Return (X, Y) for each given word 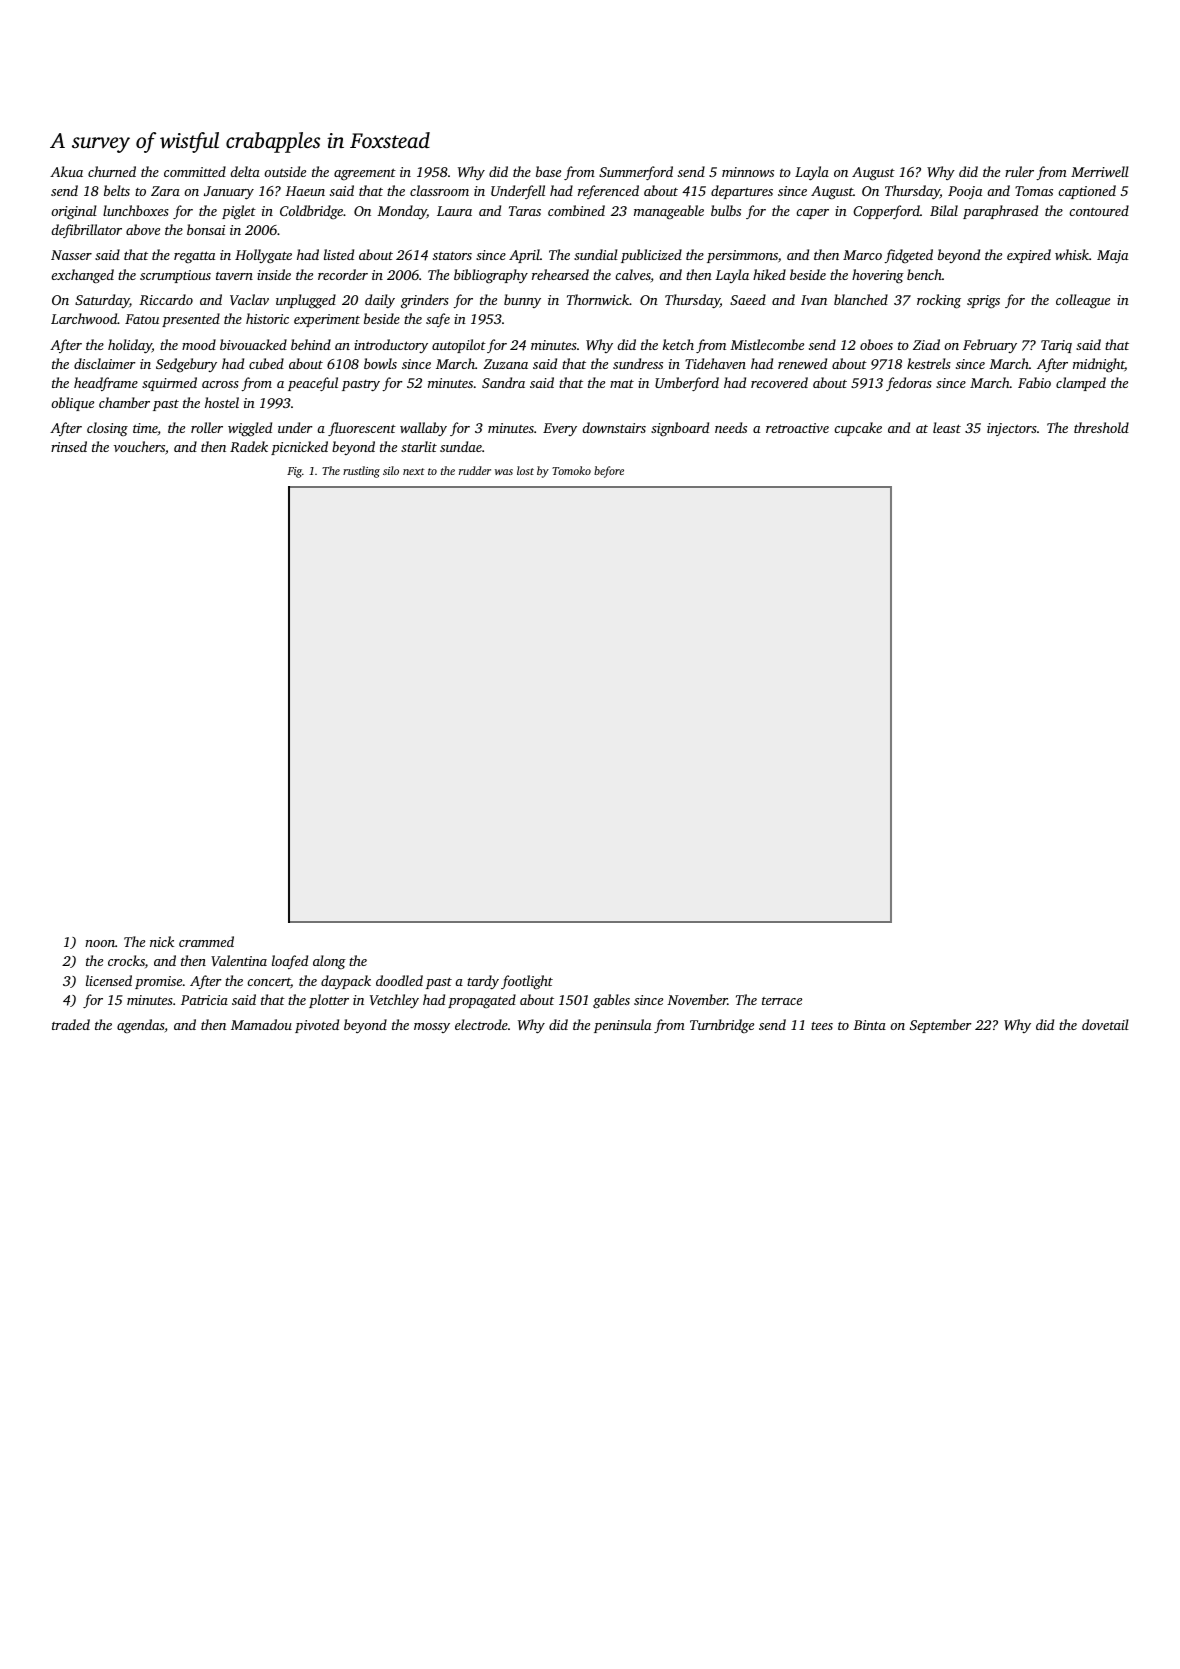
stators (452, 256)
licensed (109, 980)
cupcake (858, 429)
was (504, 472)
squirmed (169, 384)
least (947, 427)
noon (100, 943)
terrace (782, 1001)
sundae (461, 446)
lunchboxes (136, 210)
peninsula (622, 1026)
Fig (294, 472)
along (329, 962)
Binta (869, 1025)
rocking (939, 301)
